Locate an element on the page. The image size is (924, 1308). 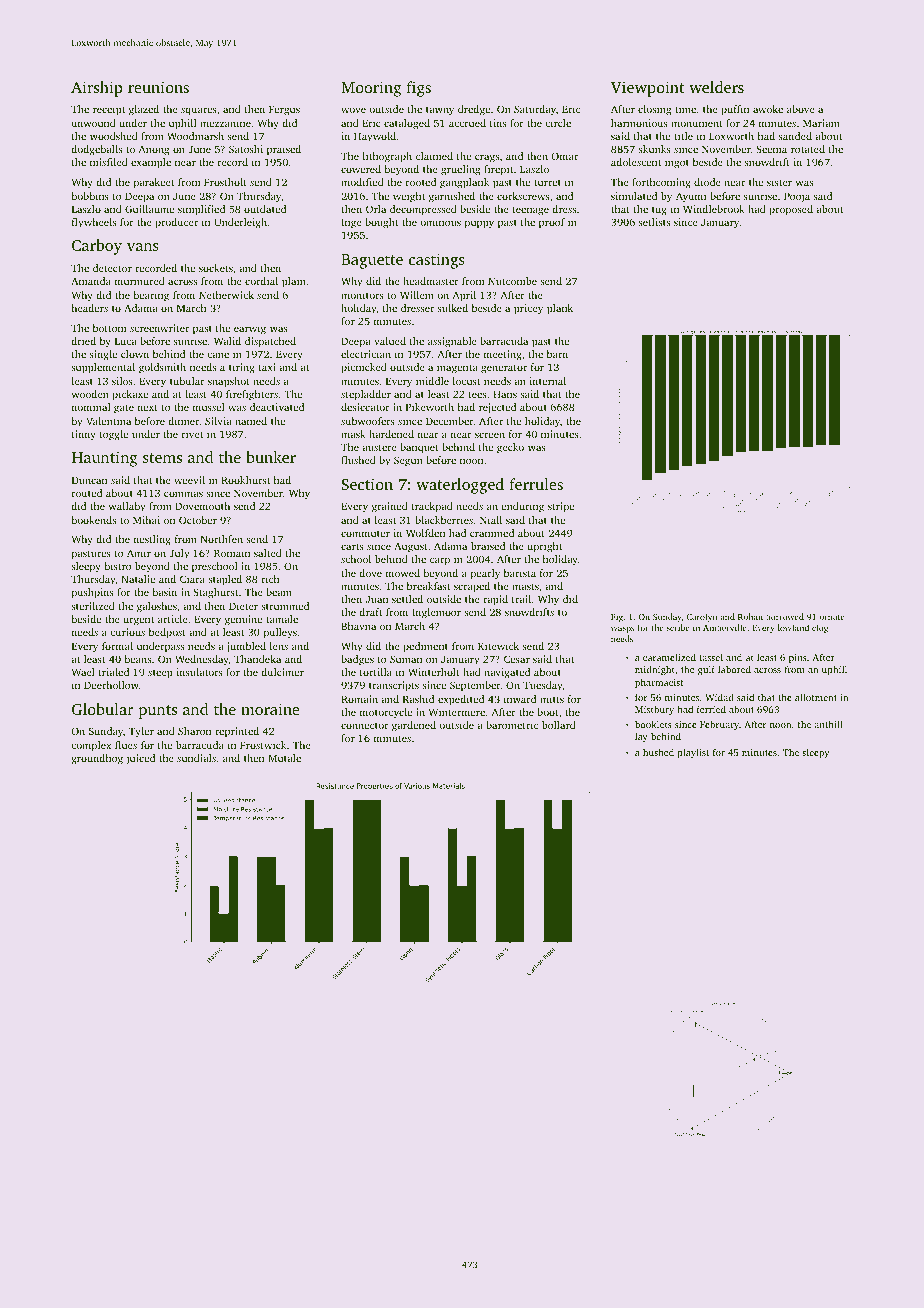
proposed is located at coordinates (791, 210).
